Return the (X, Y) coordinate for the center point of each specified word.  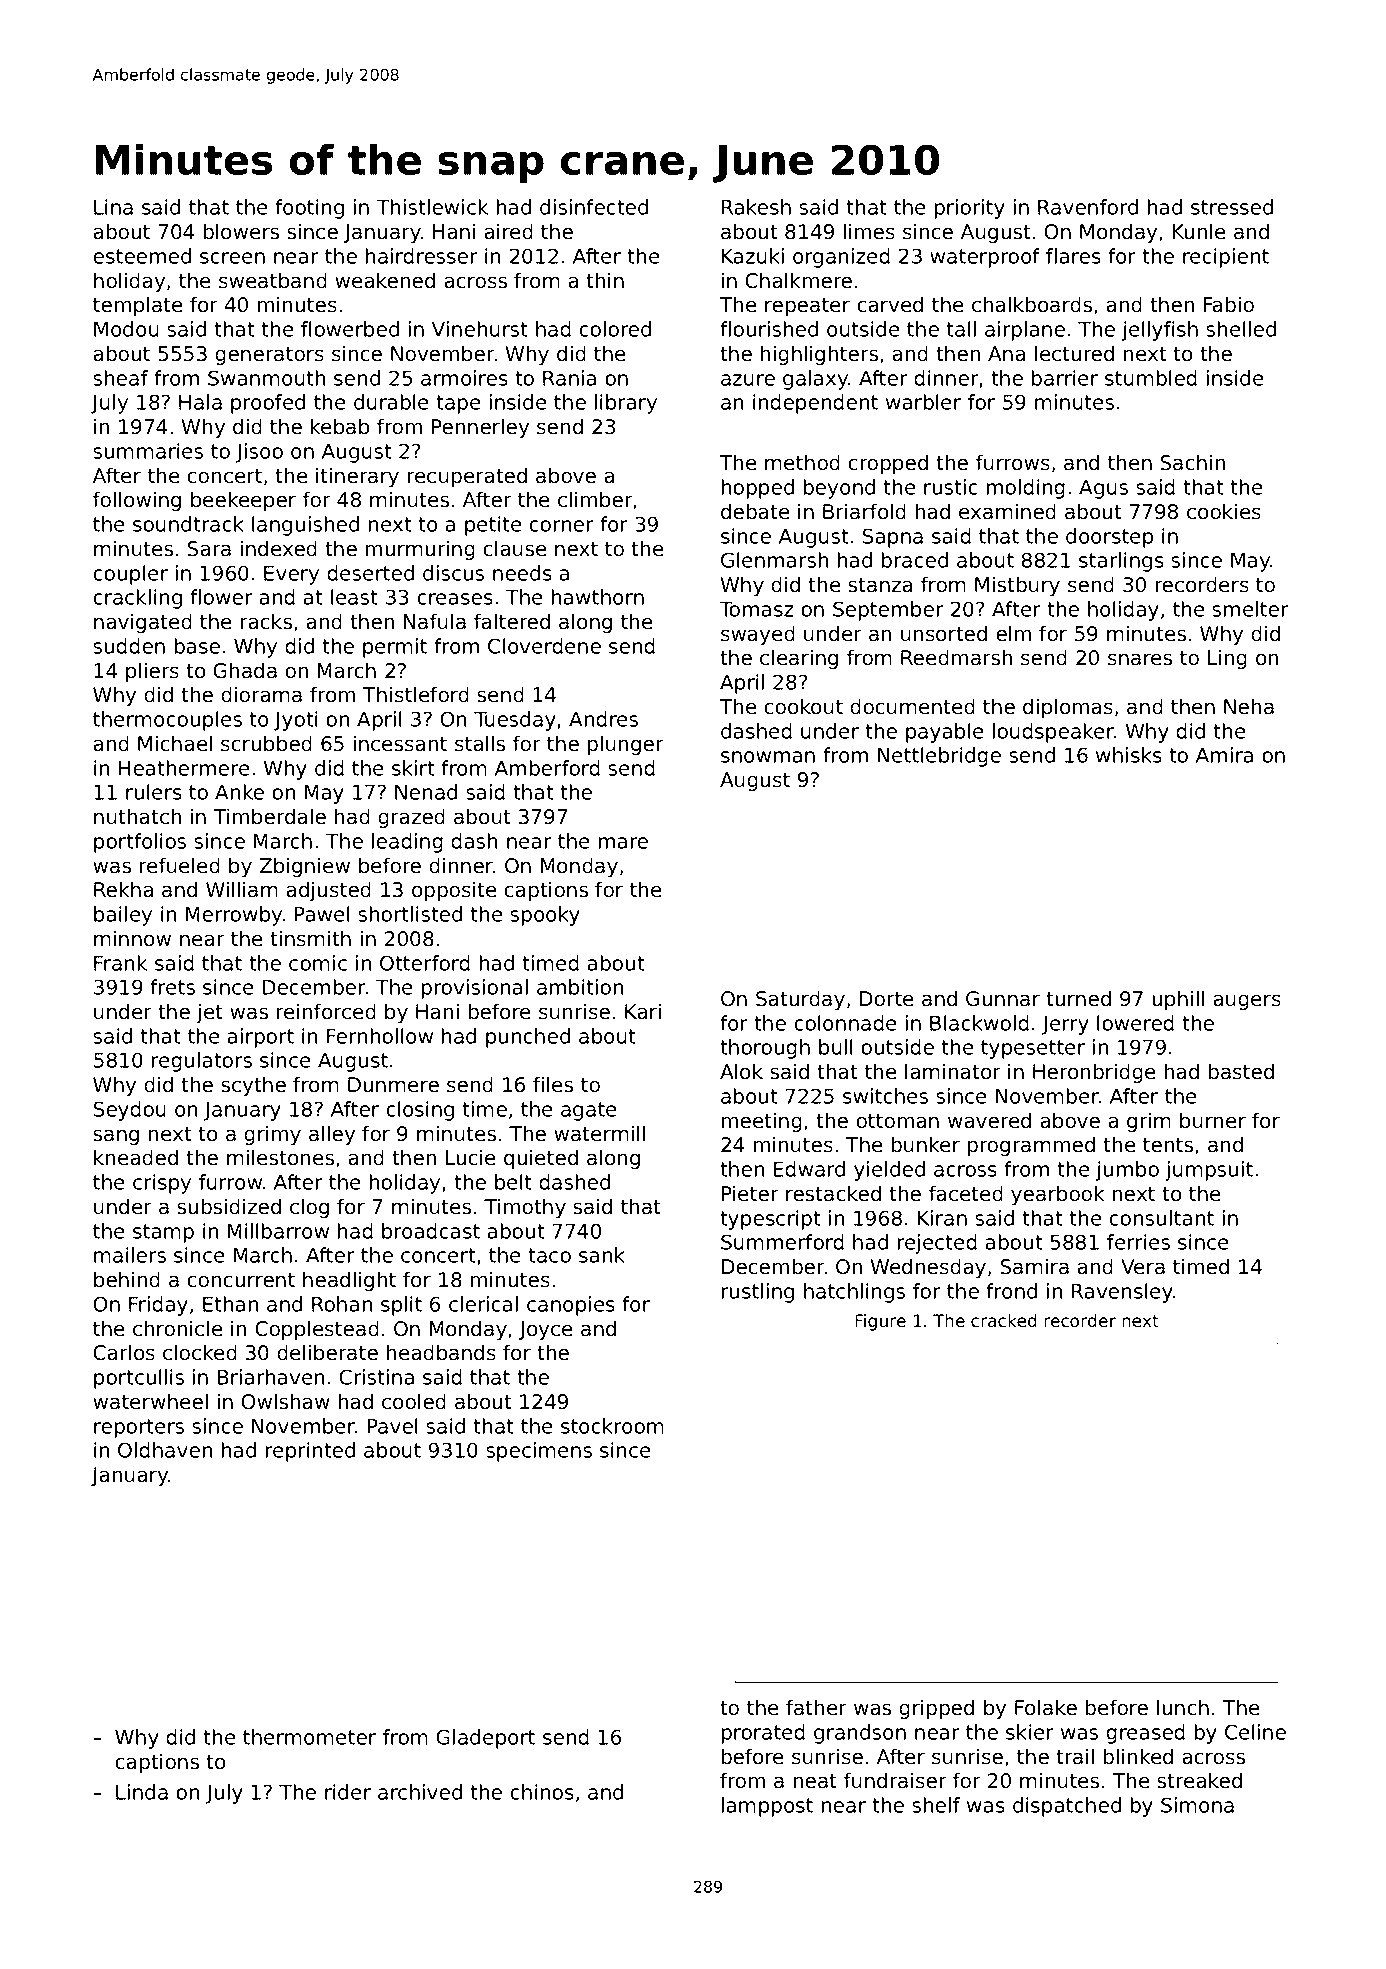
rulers (154, 792)
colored (615, 329)
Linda (142, 1792)
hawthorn (598, 597)
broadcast (431, 1231)
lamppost (767, 1807)
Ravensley (1122, 1293)
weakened (385, 280)
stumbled (1151, 378)
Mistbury (1017, 586)
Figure (880, 1322)
